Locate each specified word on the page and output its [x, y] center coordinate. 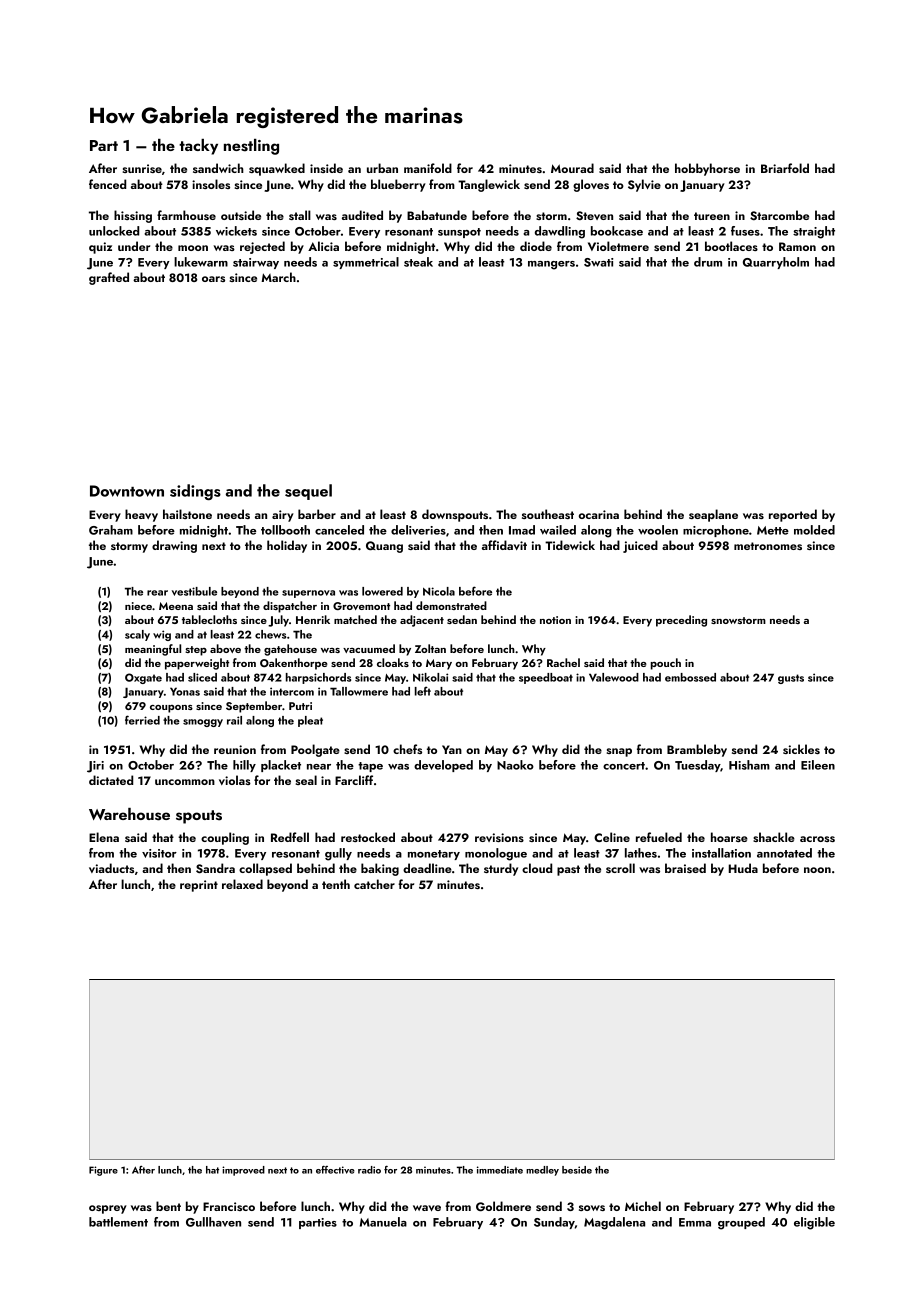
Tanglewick [489, 185]
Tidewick [570, 545]
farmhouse [186, 215]
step [196, 651]
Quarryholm [776, 263]
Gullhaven [213, 1222]
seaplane [713, 515]
